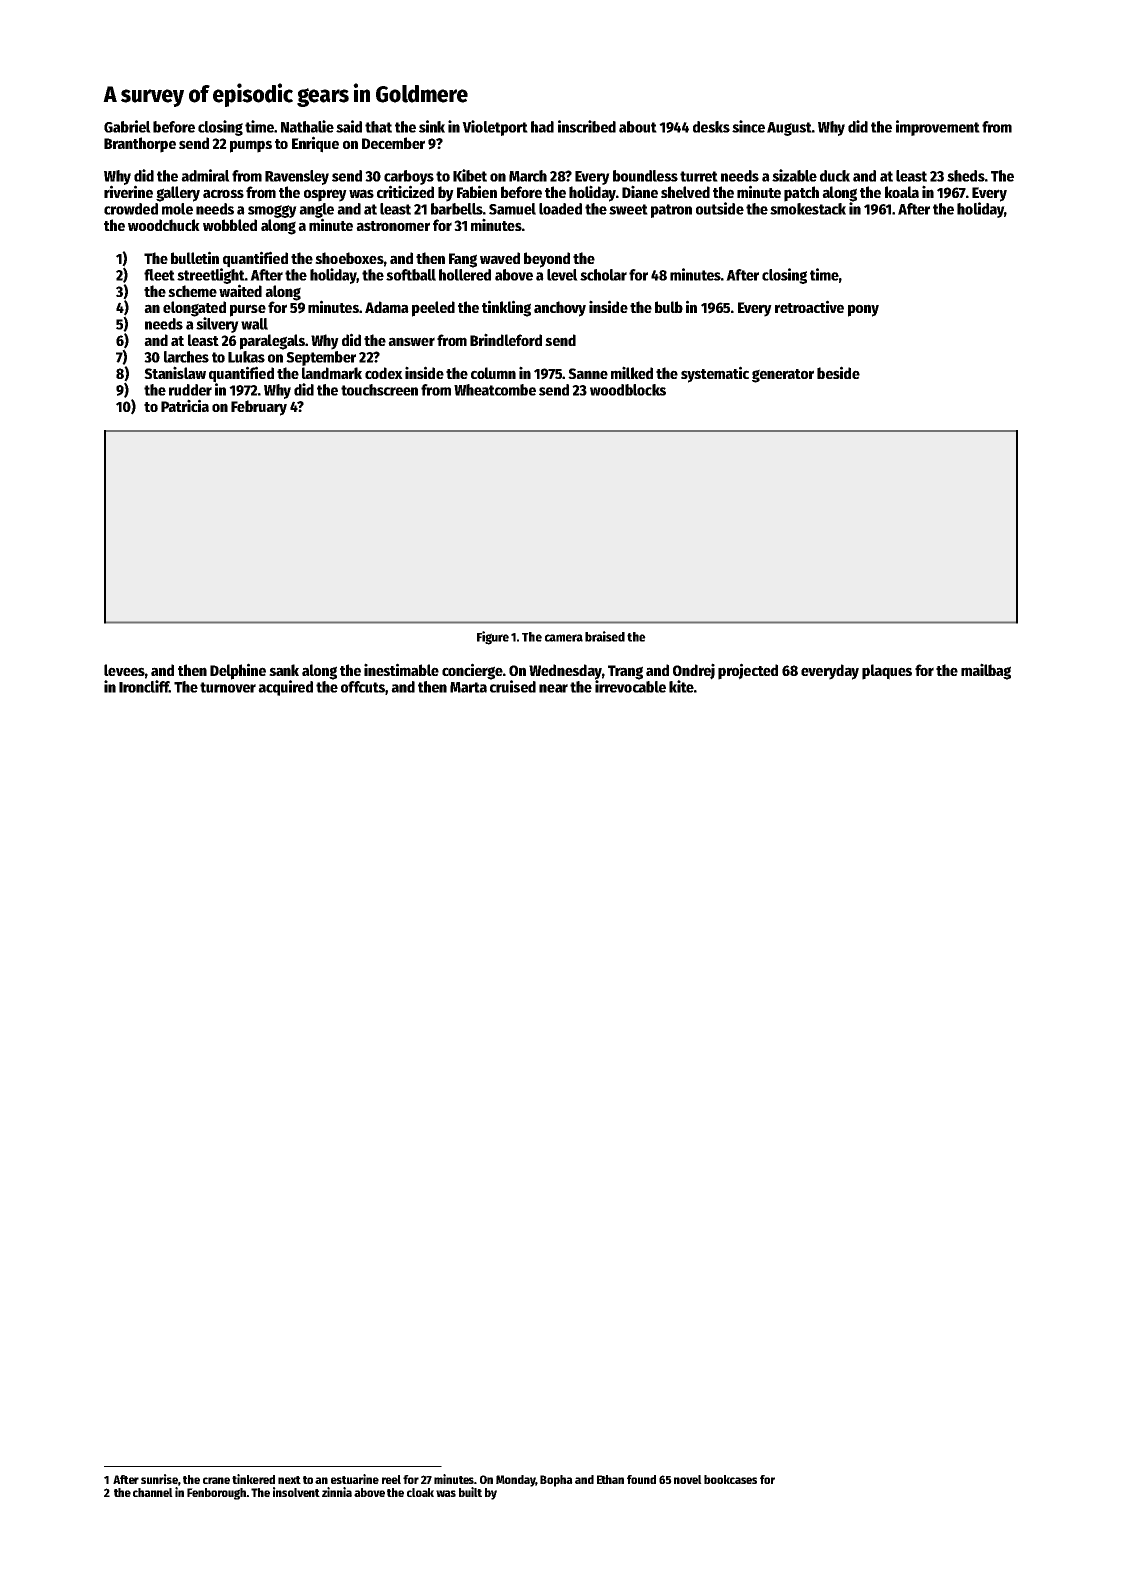 The width and height of the image is (1122, 1587). I want to click on Diane, so click(640, 191).
